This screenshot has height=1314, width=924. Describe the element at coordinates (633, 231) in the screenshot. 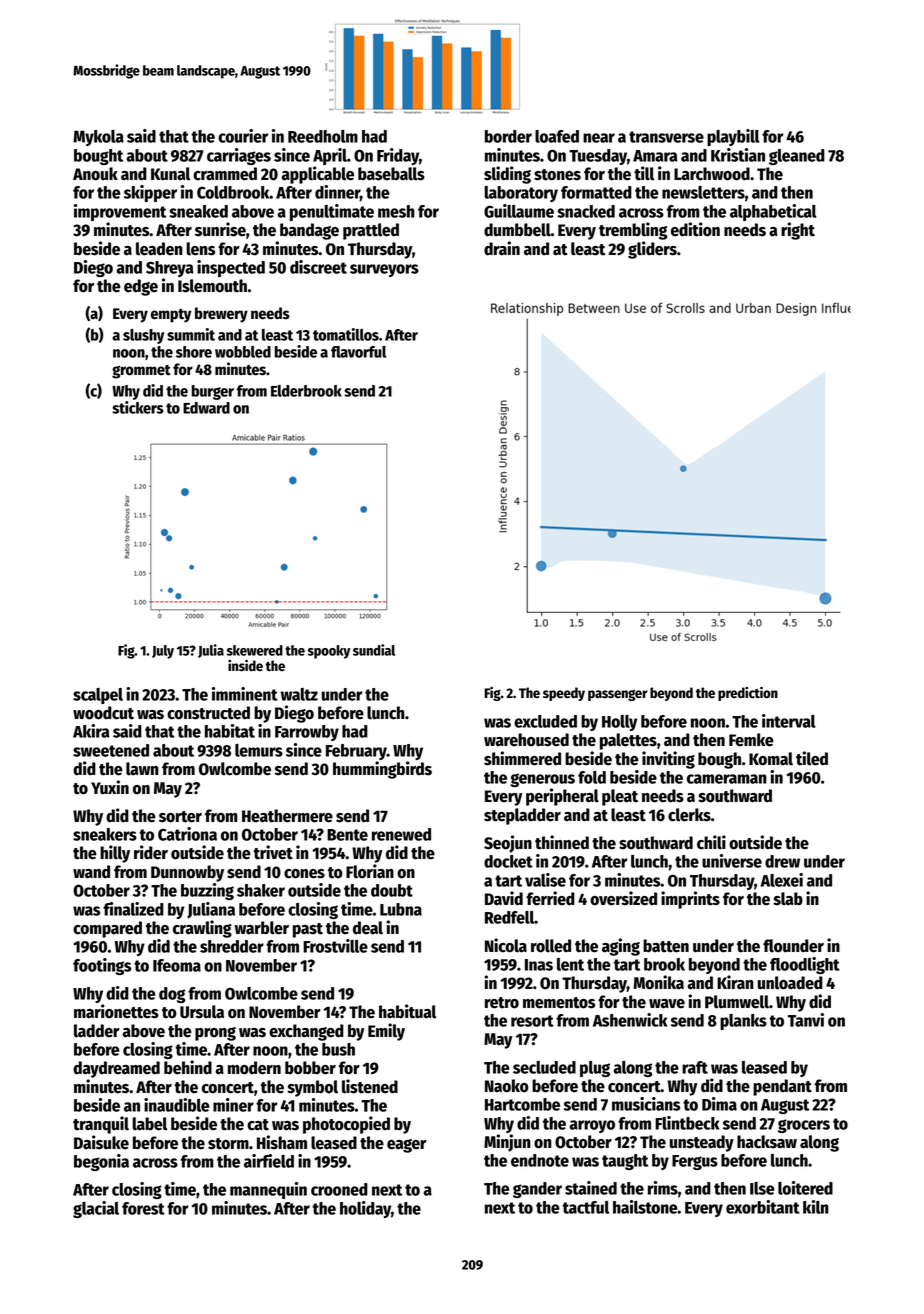

I see `trembling` at that location.
